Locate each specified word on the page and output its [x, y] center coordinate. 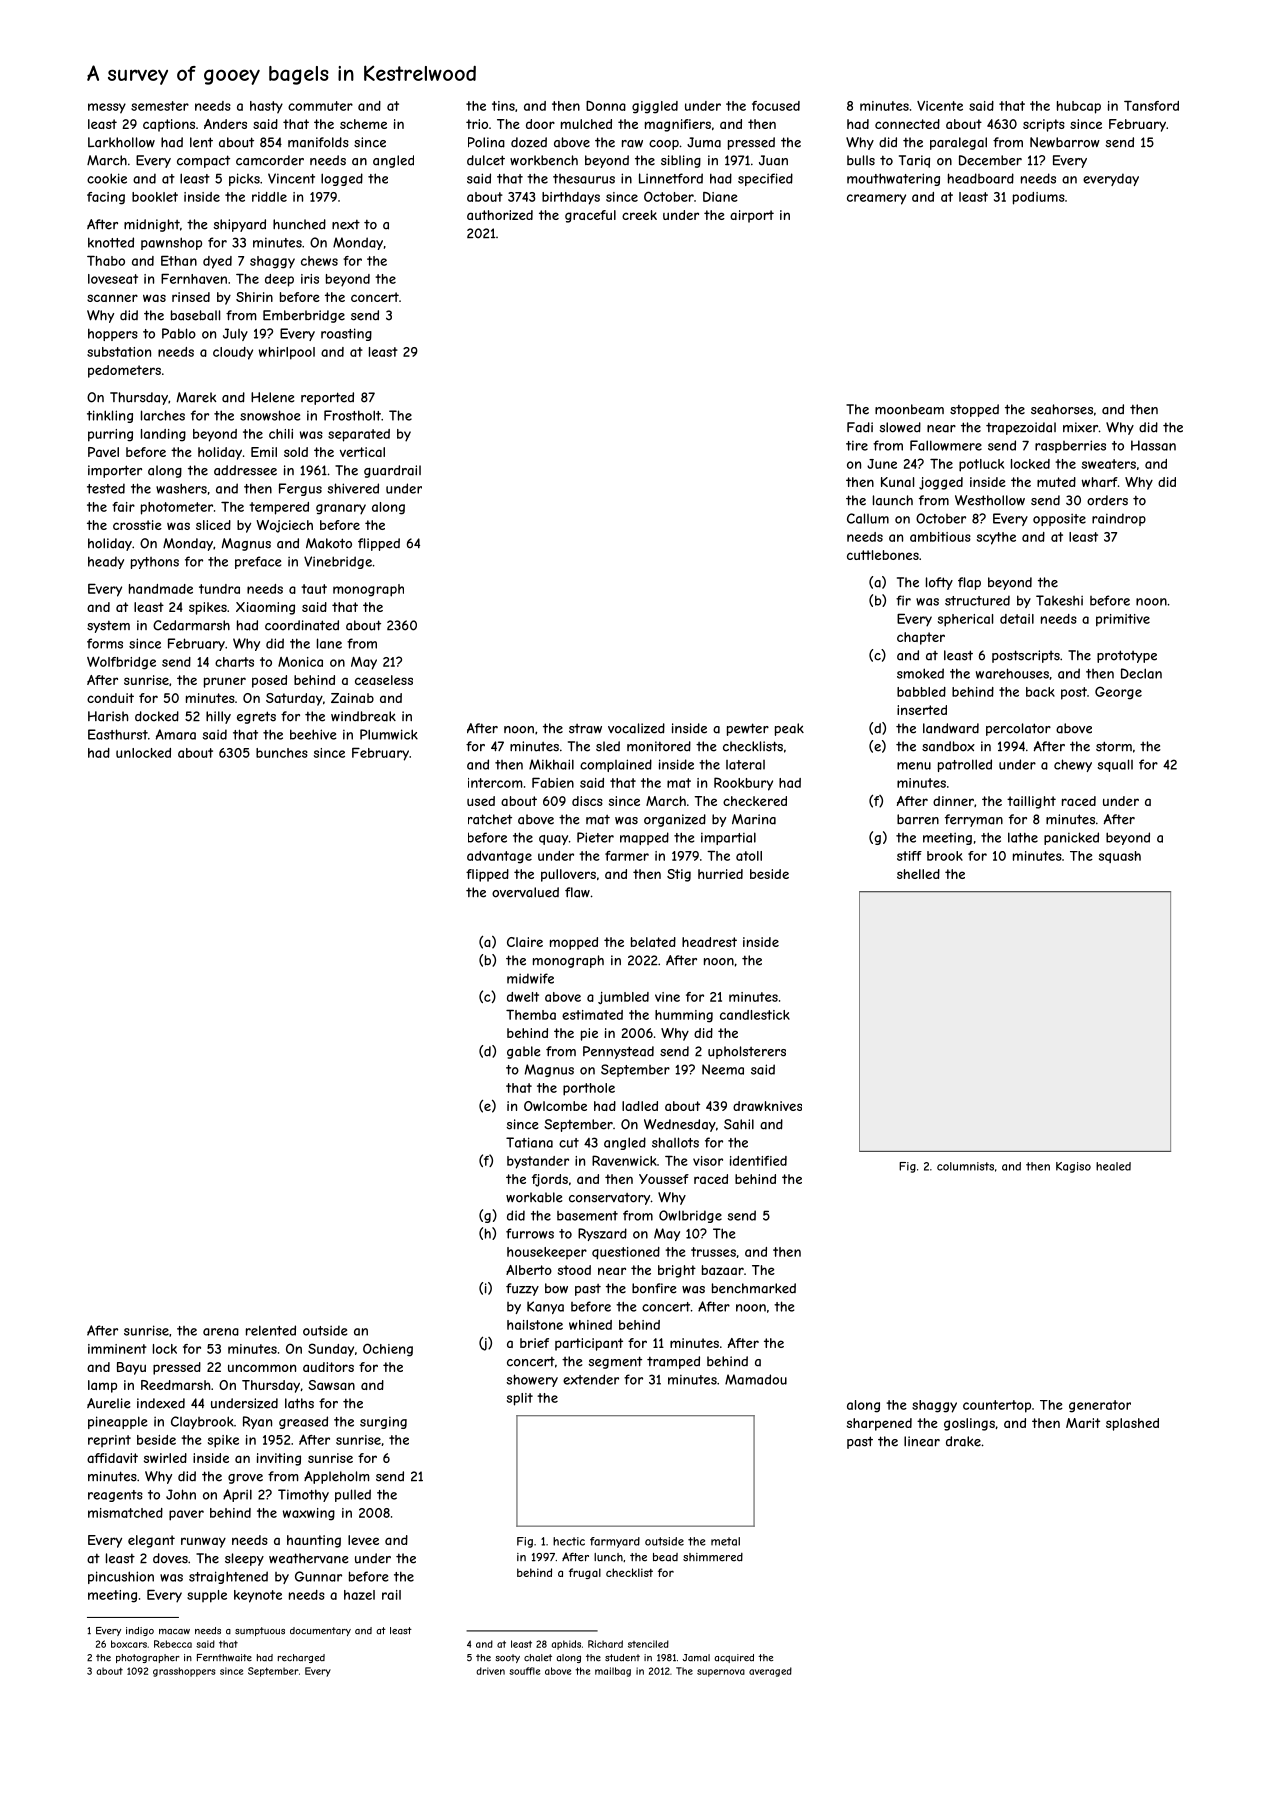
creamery [876, 199]
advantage [499, 857]
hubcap [1079, 107]
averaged [770, 1672]
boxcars [129, 1644]
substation [119, 352]
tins [503, 106]
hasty [266, 107]
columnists [965, 1166]
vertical [362, 452]
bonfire [654, 1288]
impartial [728, 838]
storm [1114, 746]
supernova [721, 1673]
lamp [102, 1386]
